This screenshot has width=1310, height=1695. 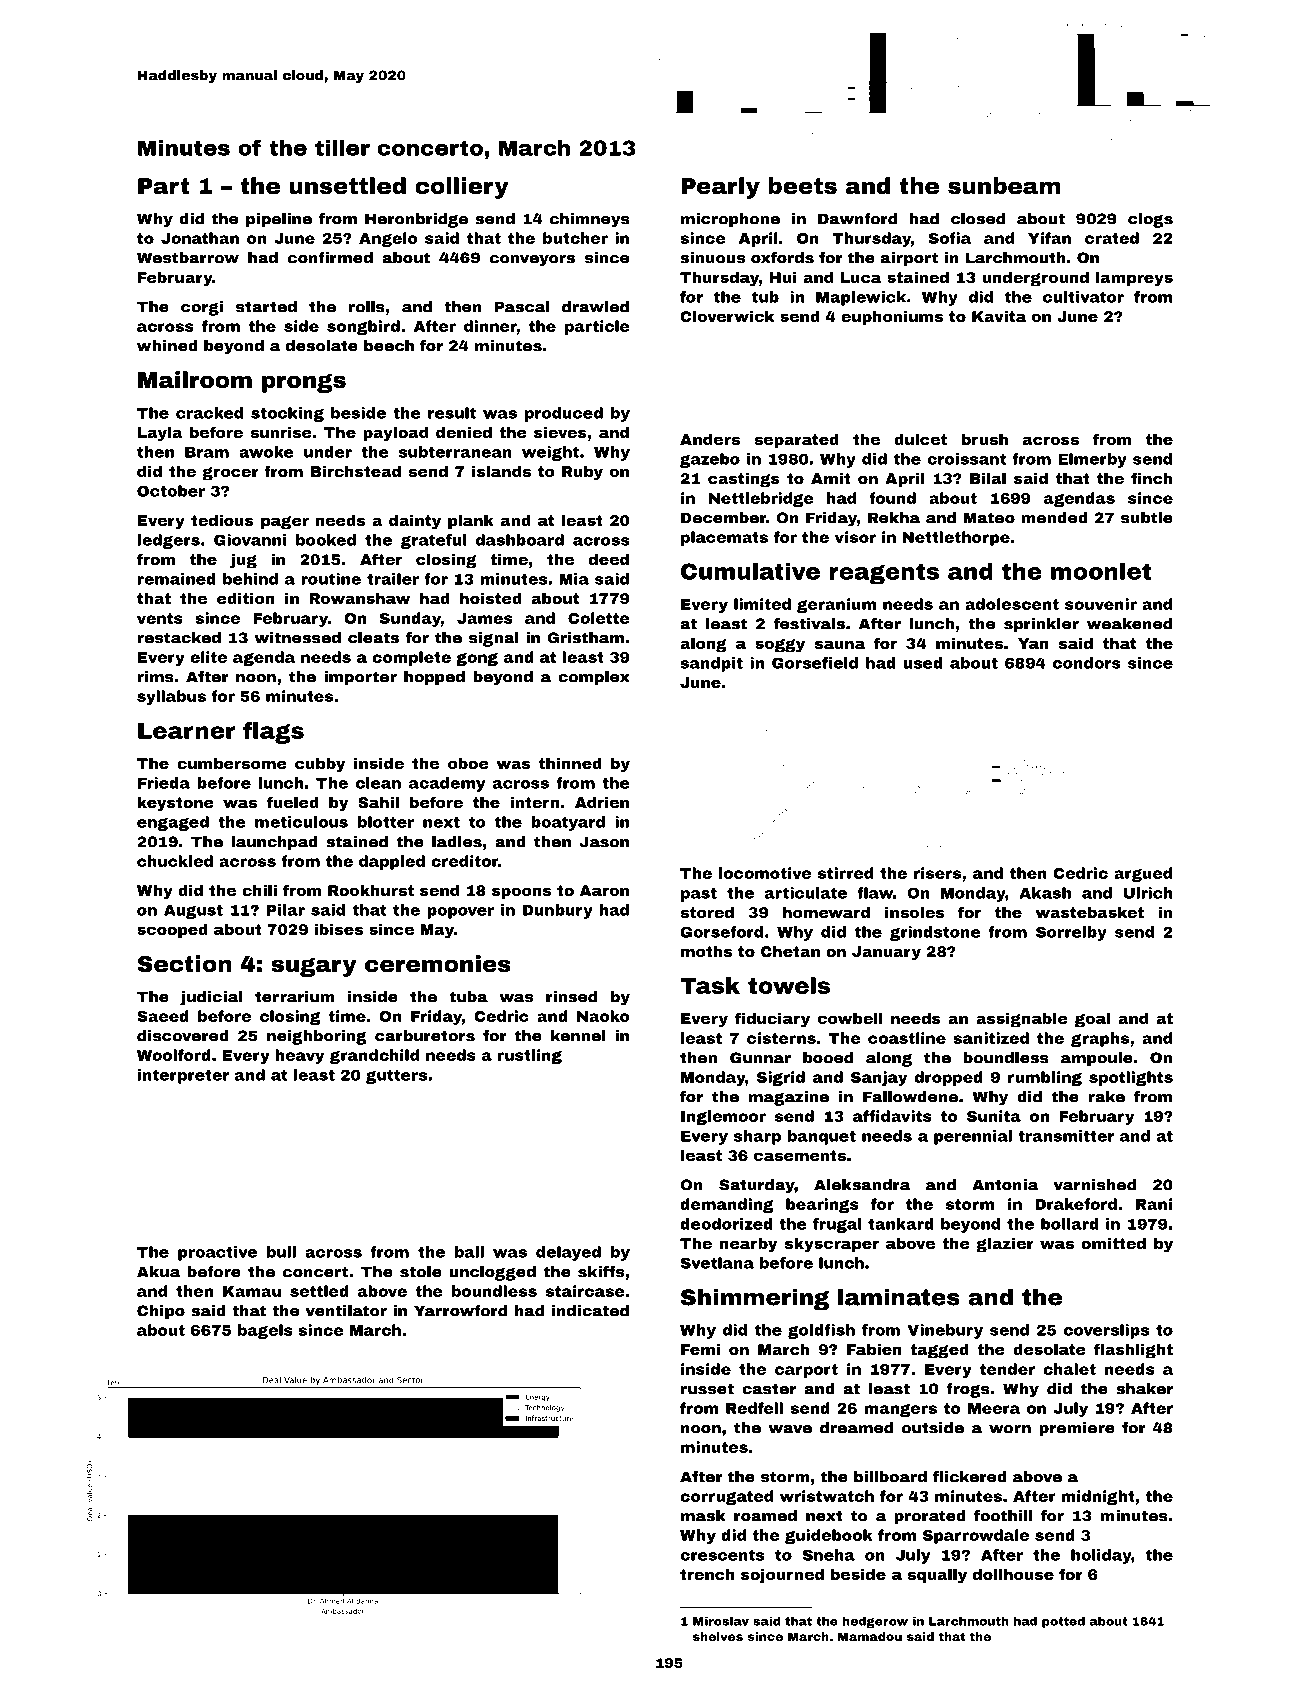 I want to click on trench, so click(x=707, y=1574).
